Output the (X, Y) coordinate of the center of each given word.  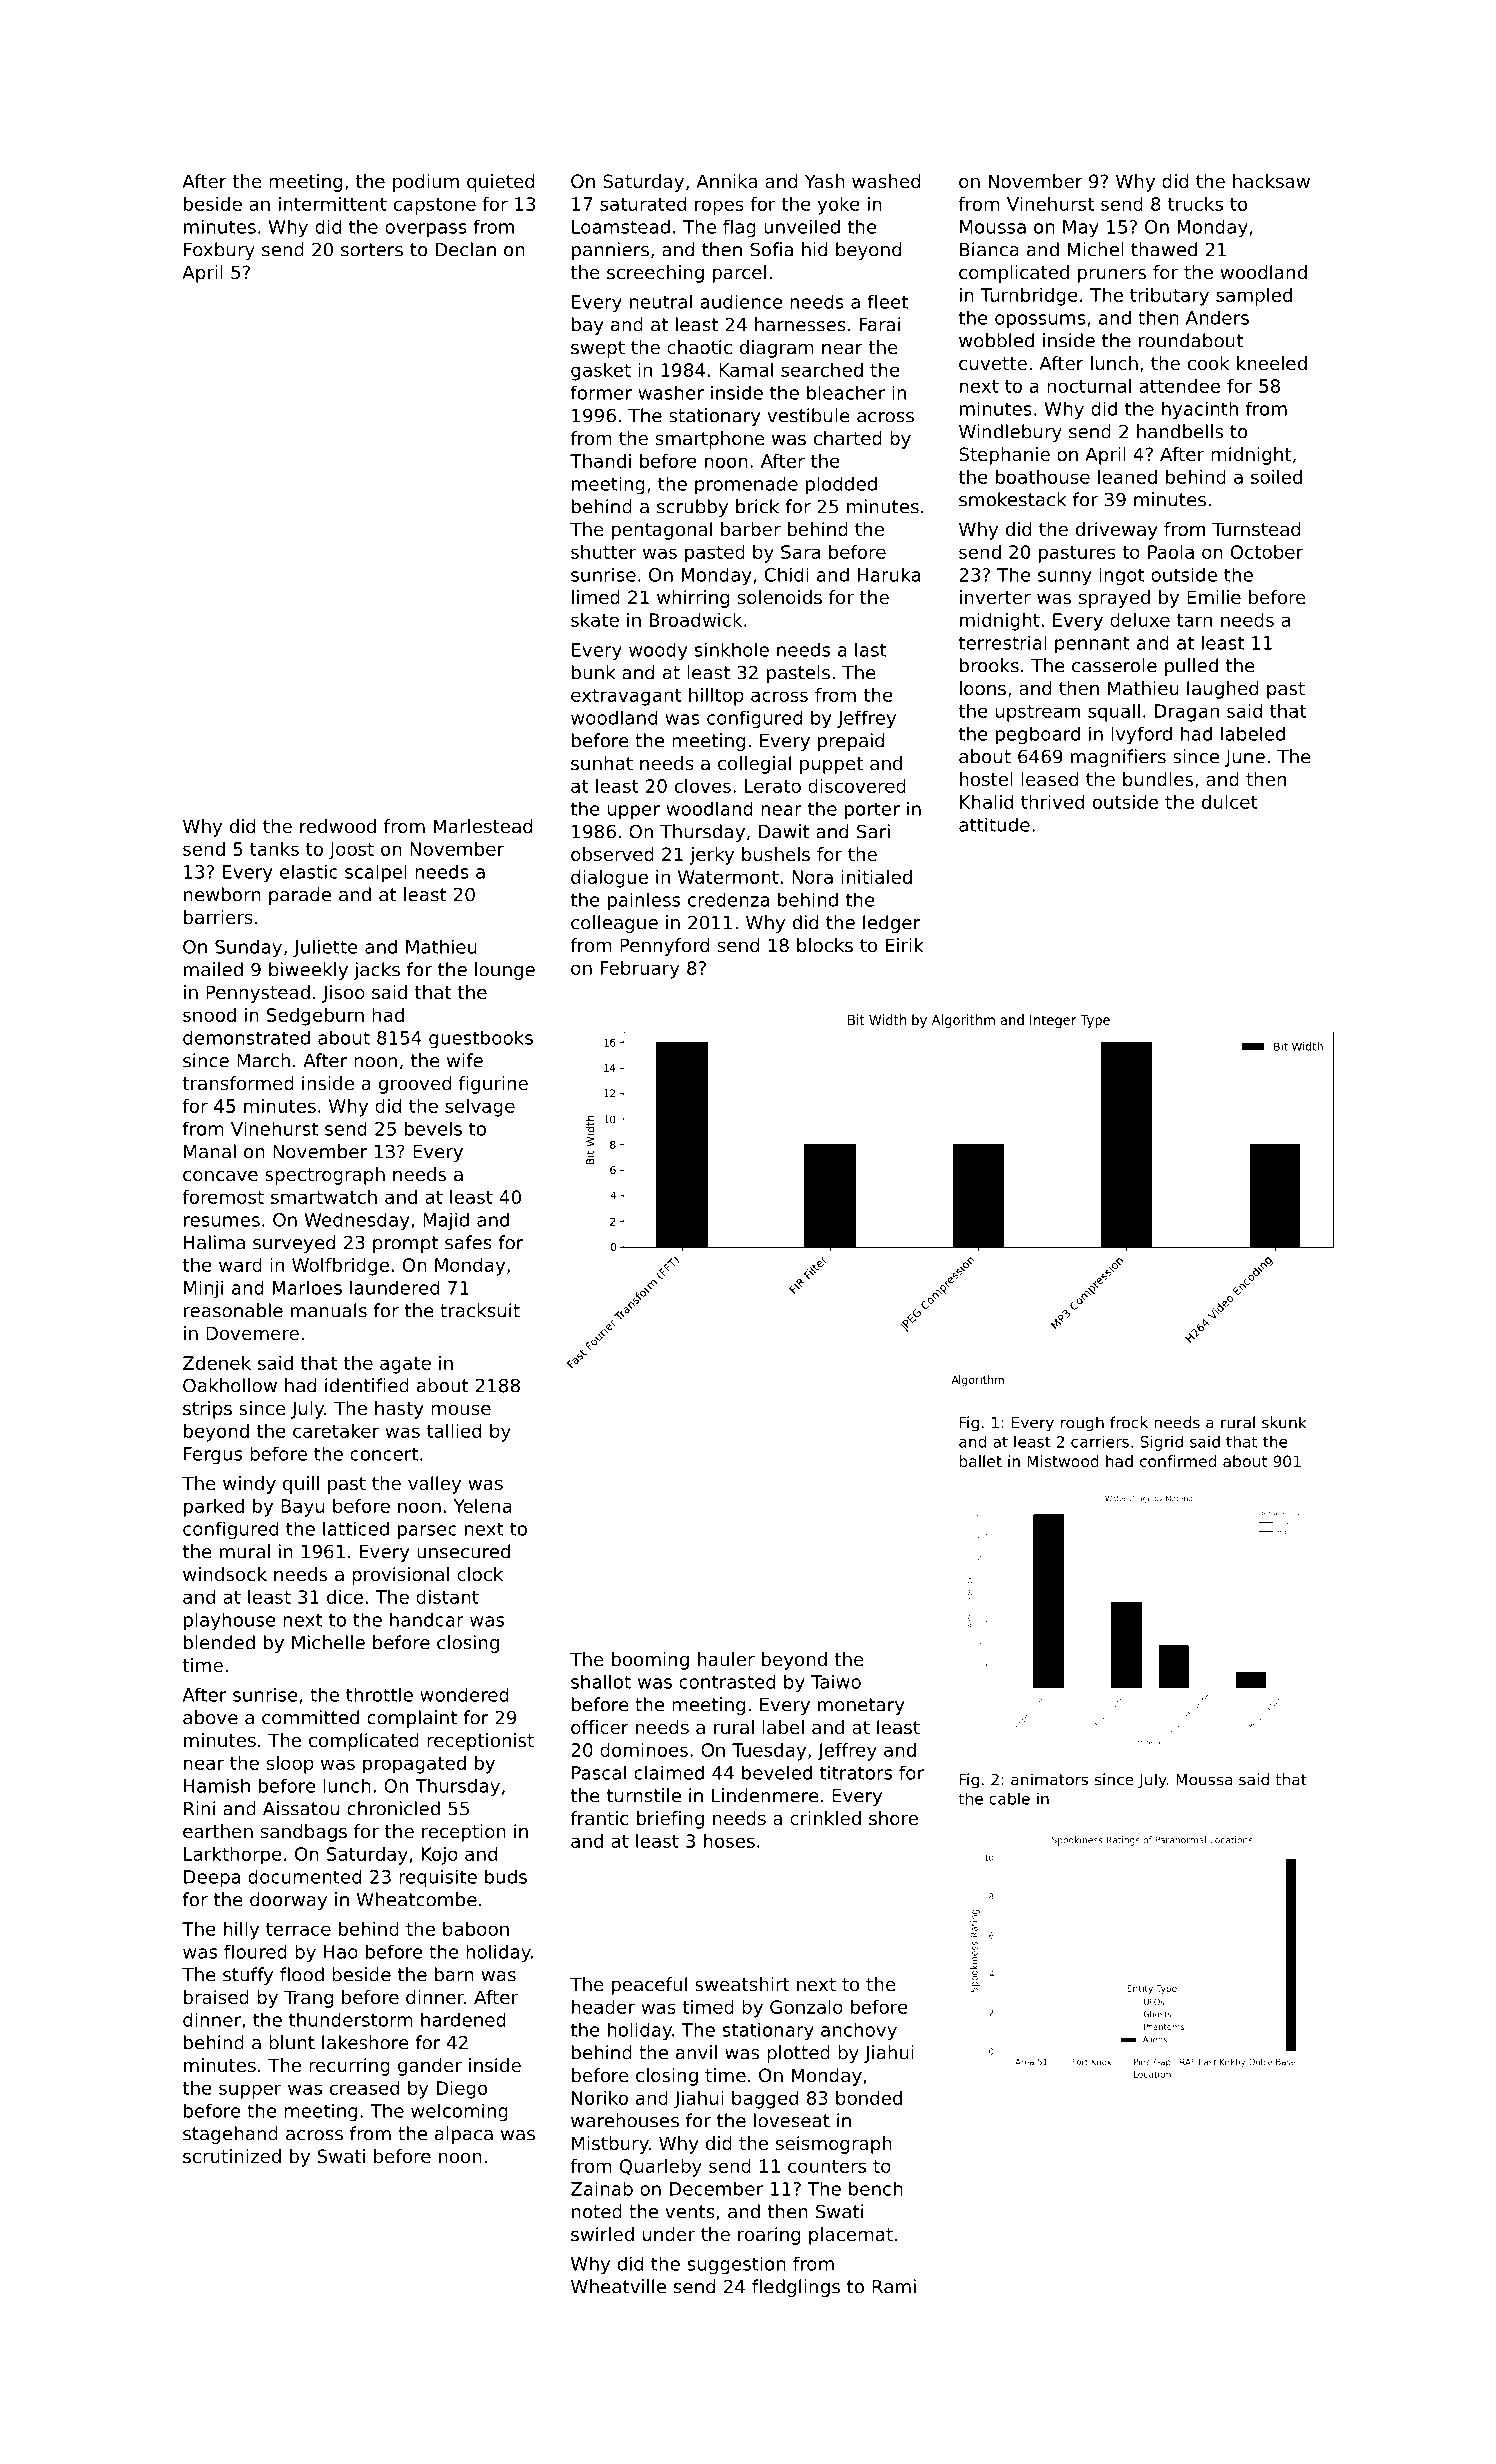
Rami (894, 2286)
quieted (500, 183)
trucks (1195, 204)
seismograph (834, 2145)
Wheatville (618, 2286)
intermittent (333, 204)
